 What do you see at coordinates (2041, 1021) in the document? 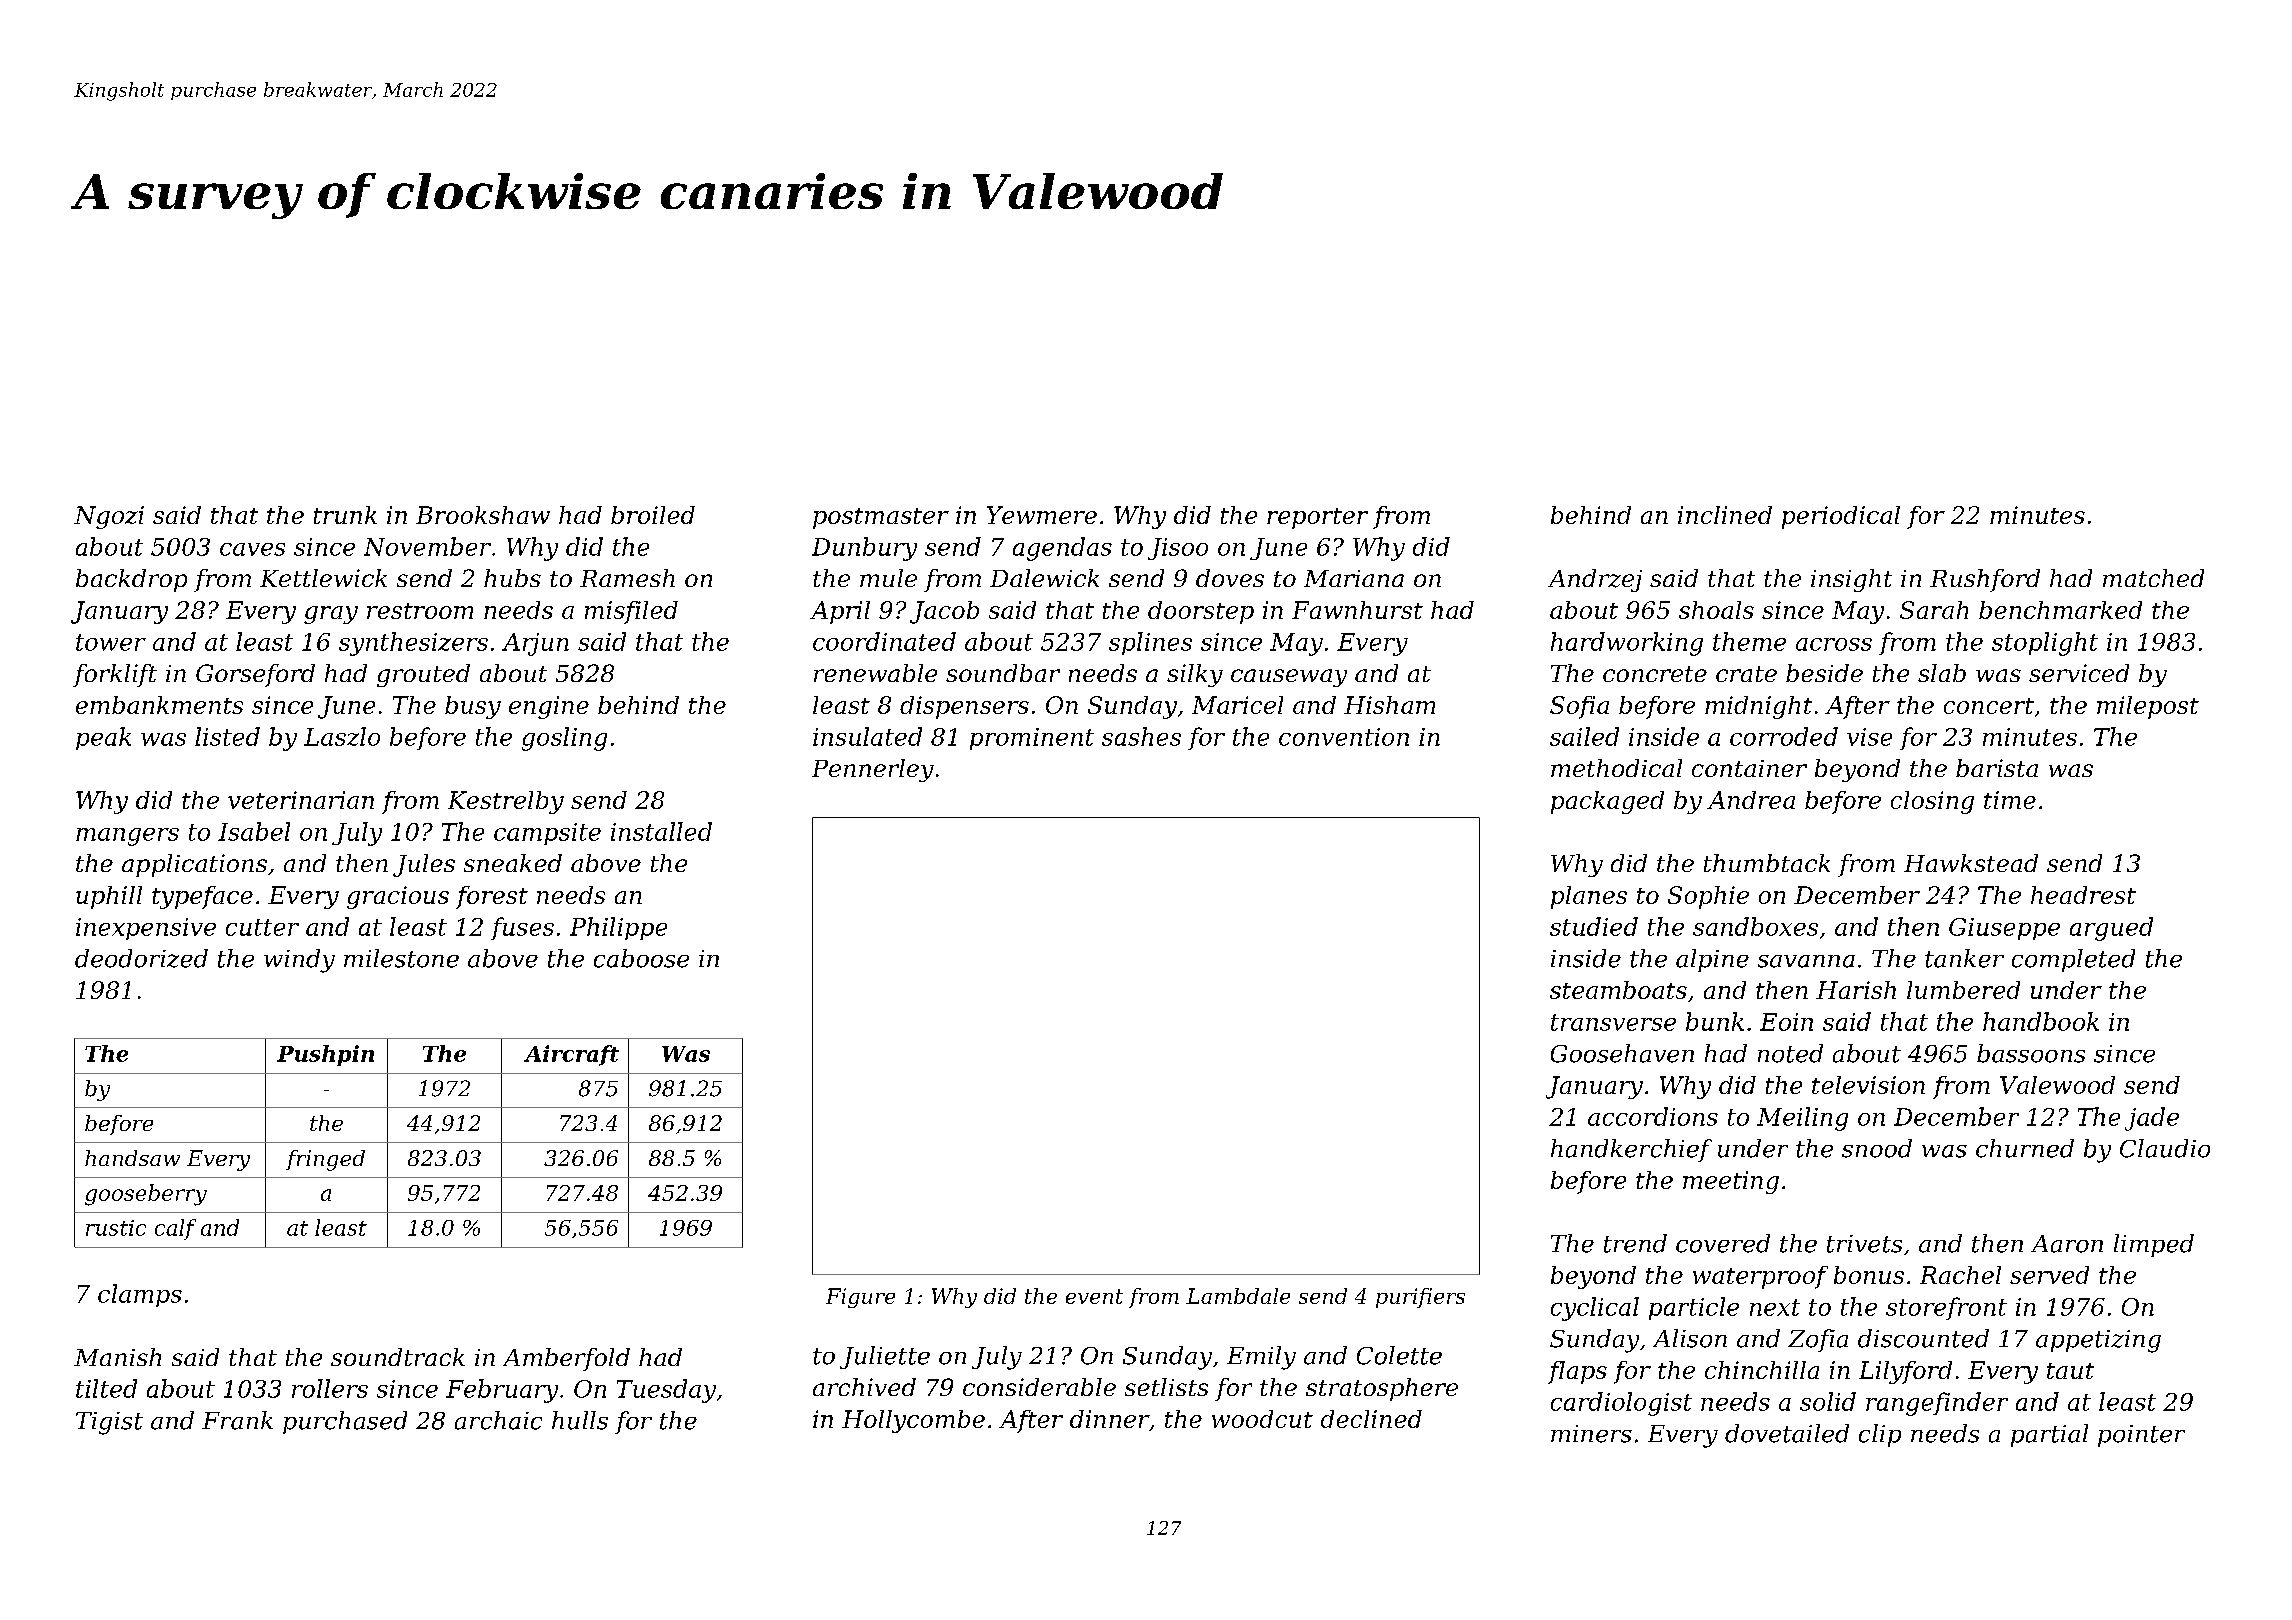
I see `handbook` at bounding box center [2041, 1021].
